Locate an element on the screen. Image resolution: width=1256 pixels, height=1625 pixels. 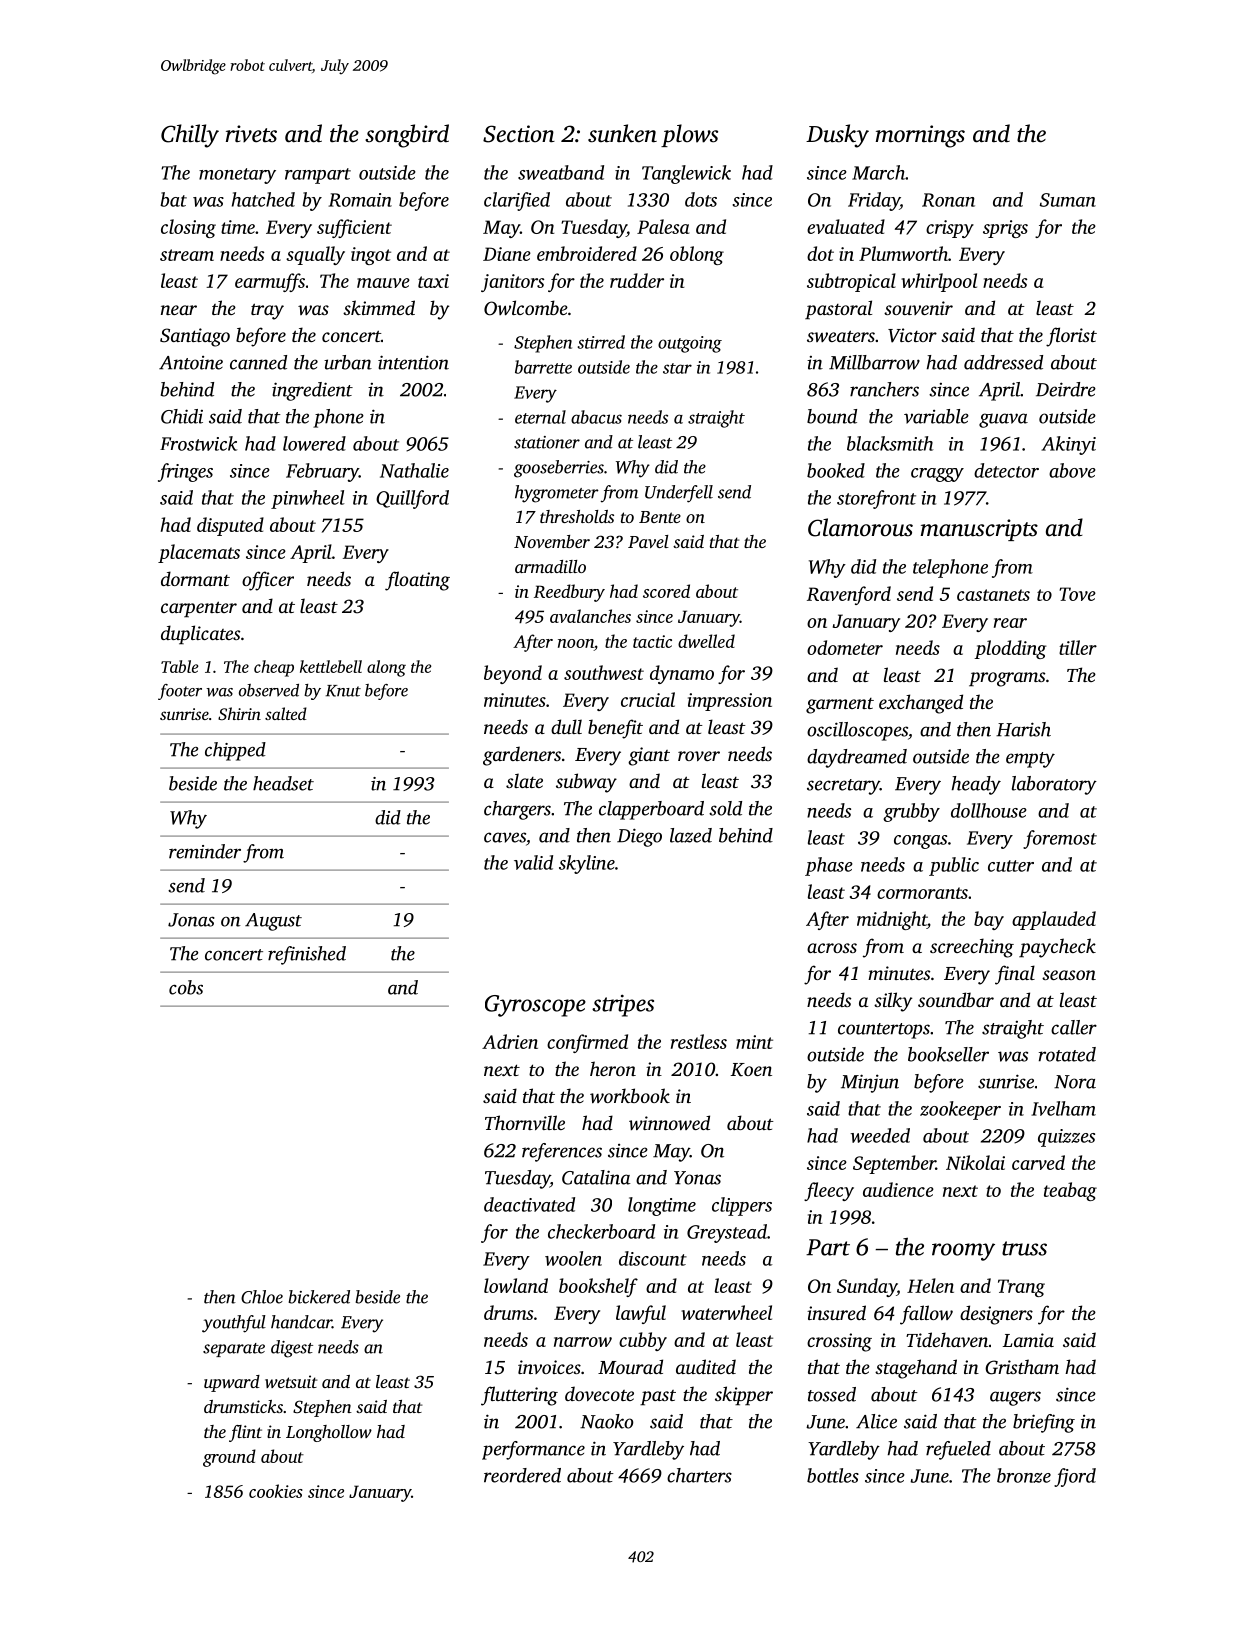
squally is located at coordinates (315, 255).
